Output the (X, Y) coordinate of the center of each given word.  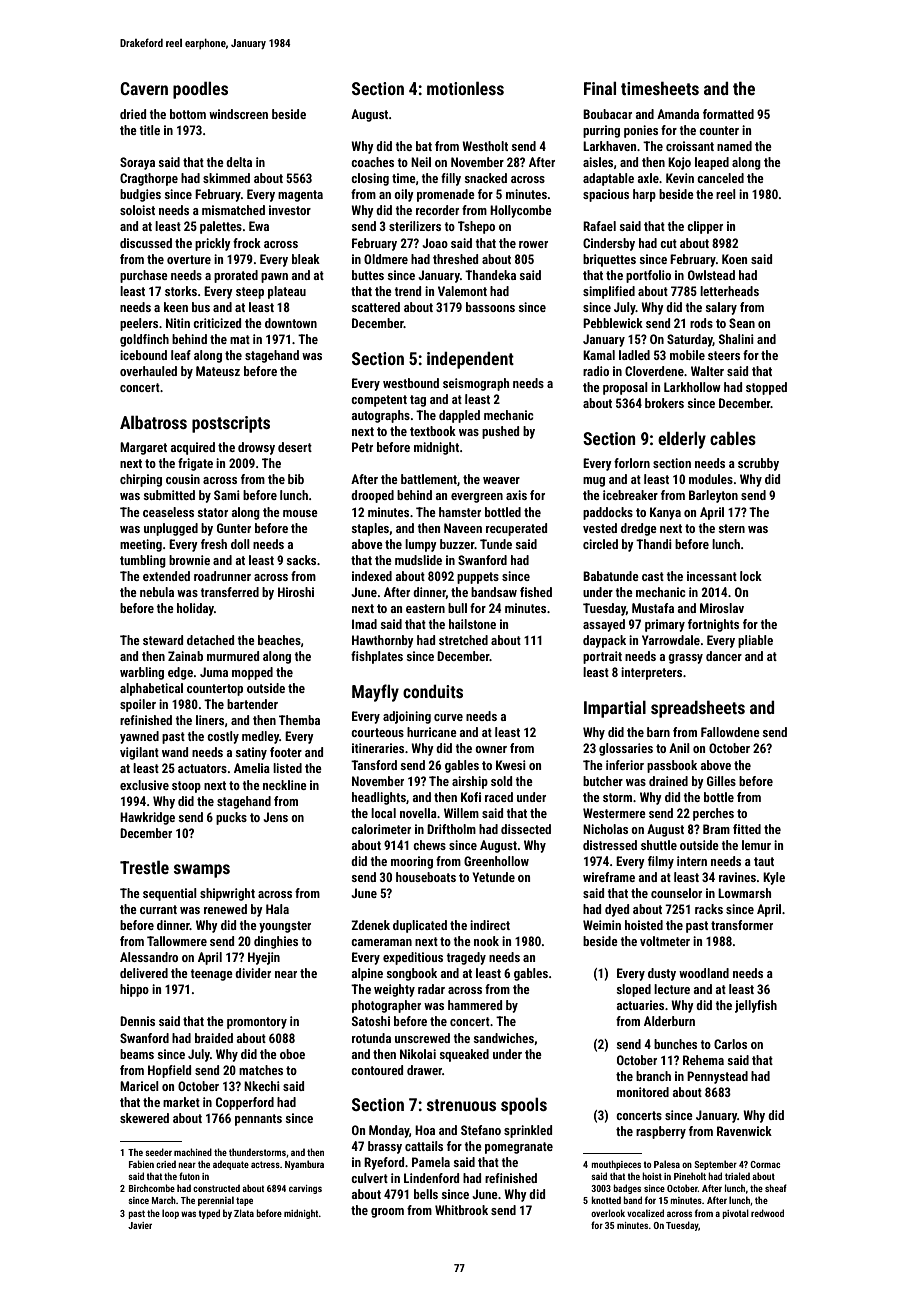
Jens (275, 817)
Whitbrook (461, 1210)
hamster (460, 512)
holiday (195, 609)
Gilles (721, 781)
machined (193, 1152)
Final (600, 88)
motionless (465, 88)
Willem (461, 813)
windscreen (238, 114)
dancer (724, 656)
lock (751, 576)
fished (536, 592)
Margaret (143, 448)
